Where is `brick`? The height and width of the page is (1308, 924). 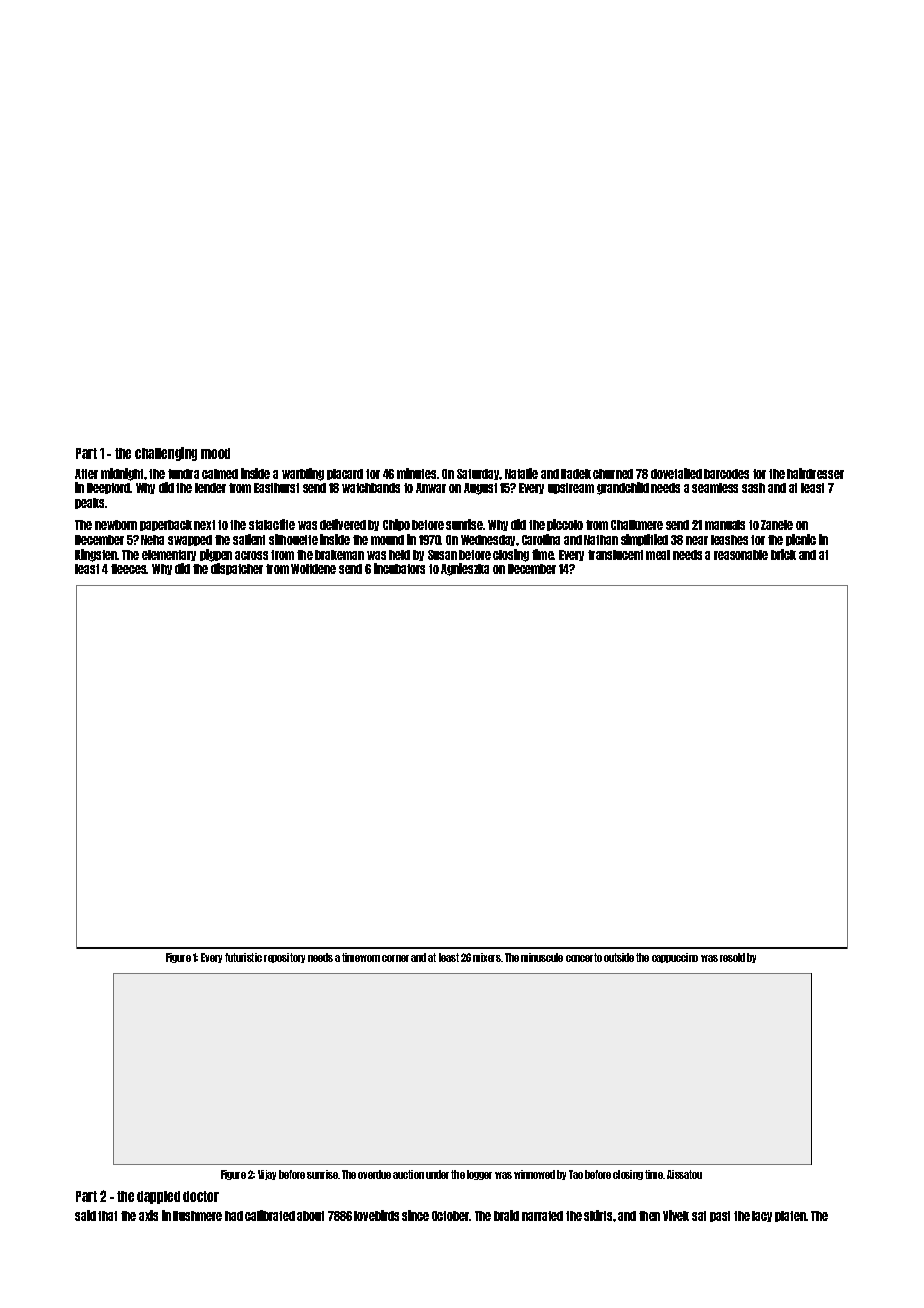
brick is located at coordinates (783, 554).
